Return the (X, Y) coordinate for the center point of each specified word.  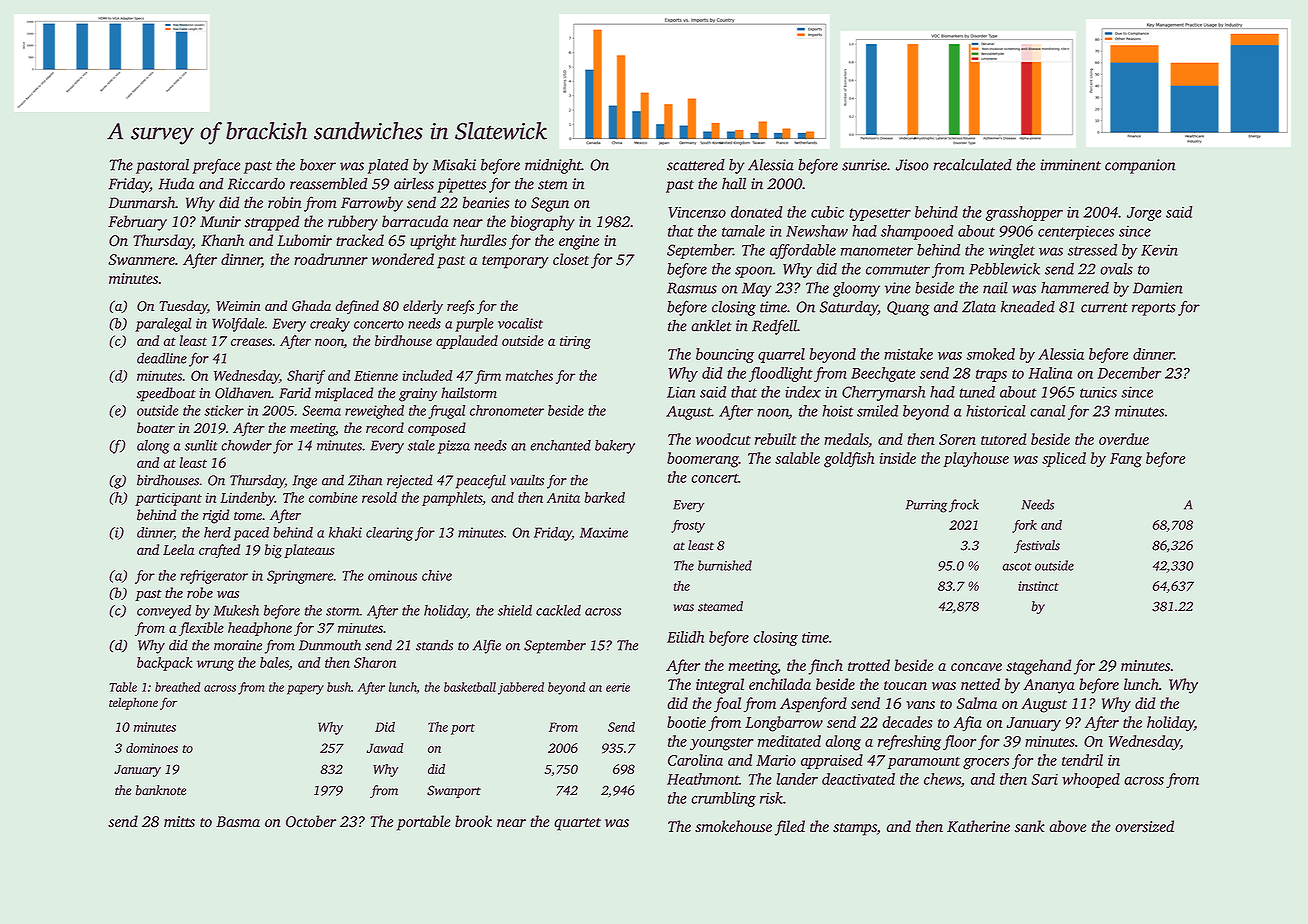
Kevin (1159, 250)
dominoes (152, 748)
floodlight (781, 374)
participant (168, 499)
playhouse (976, 460)
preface (216, 166)
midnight (553, 166)
